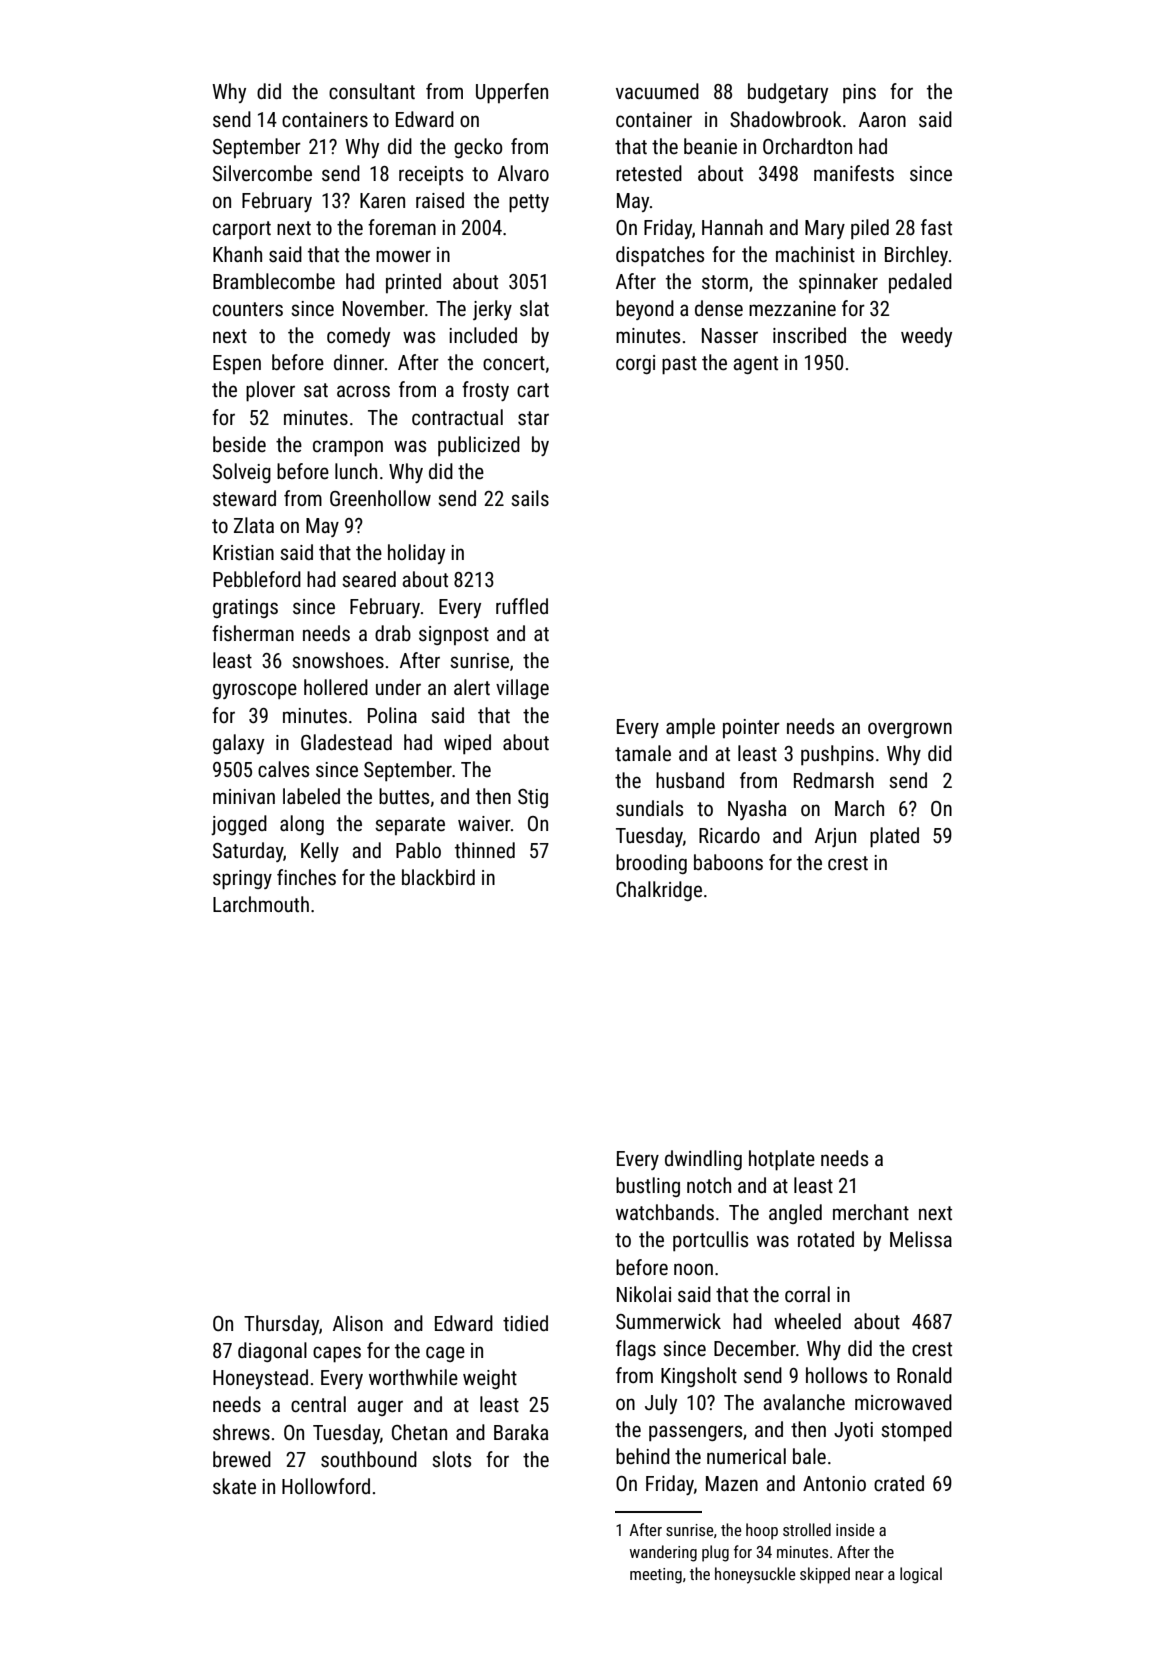 This document has height=1654, width=1165. I want to click on Thursday, so click(281, 1325).
